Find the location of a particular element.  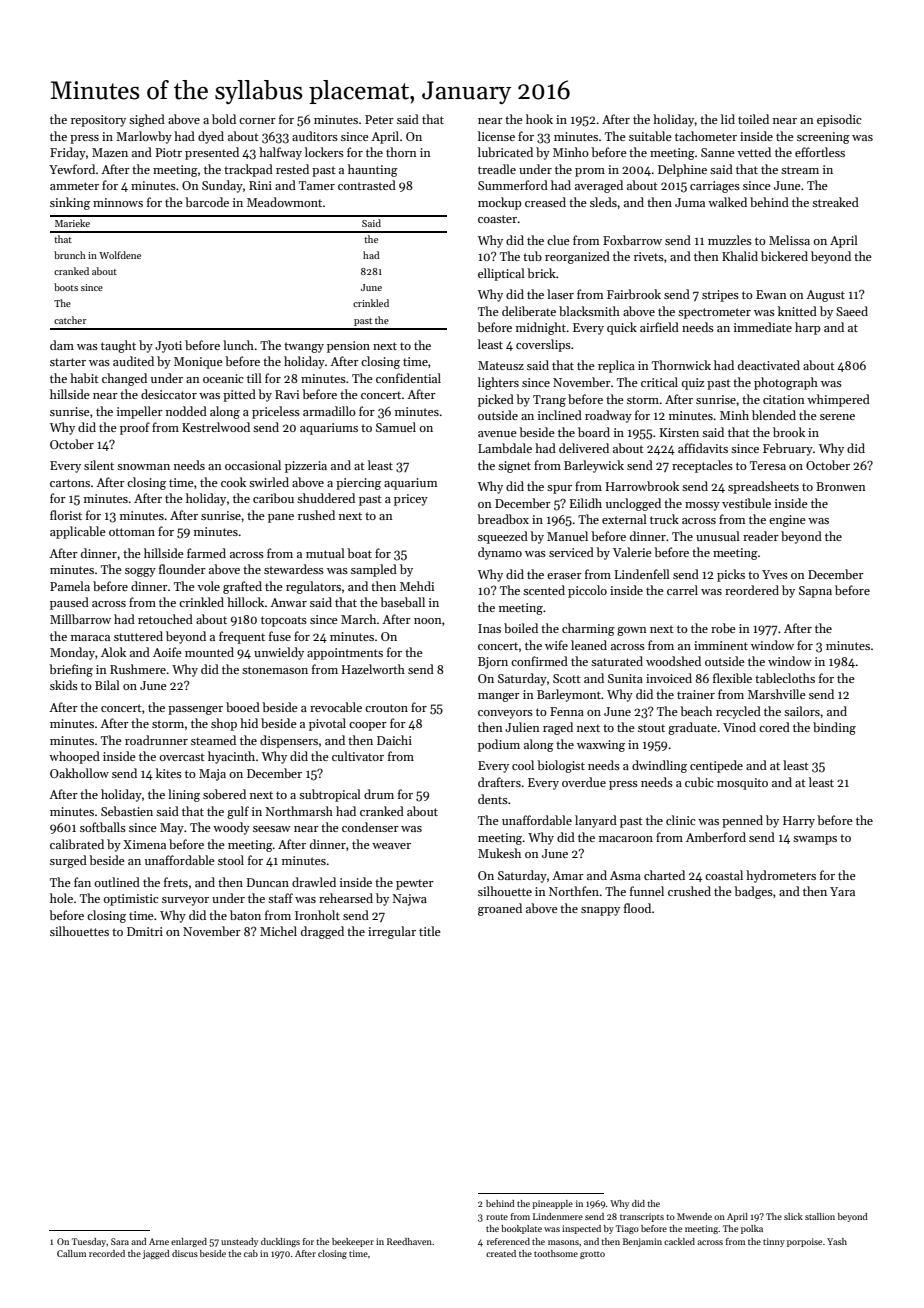

halfway is located at coordinates (280, 153).
